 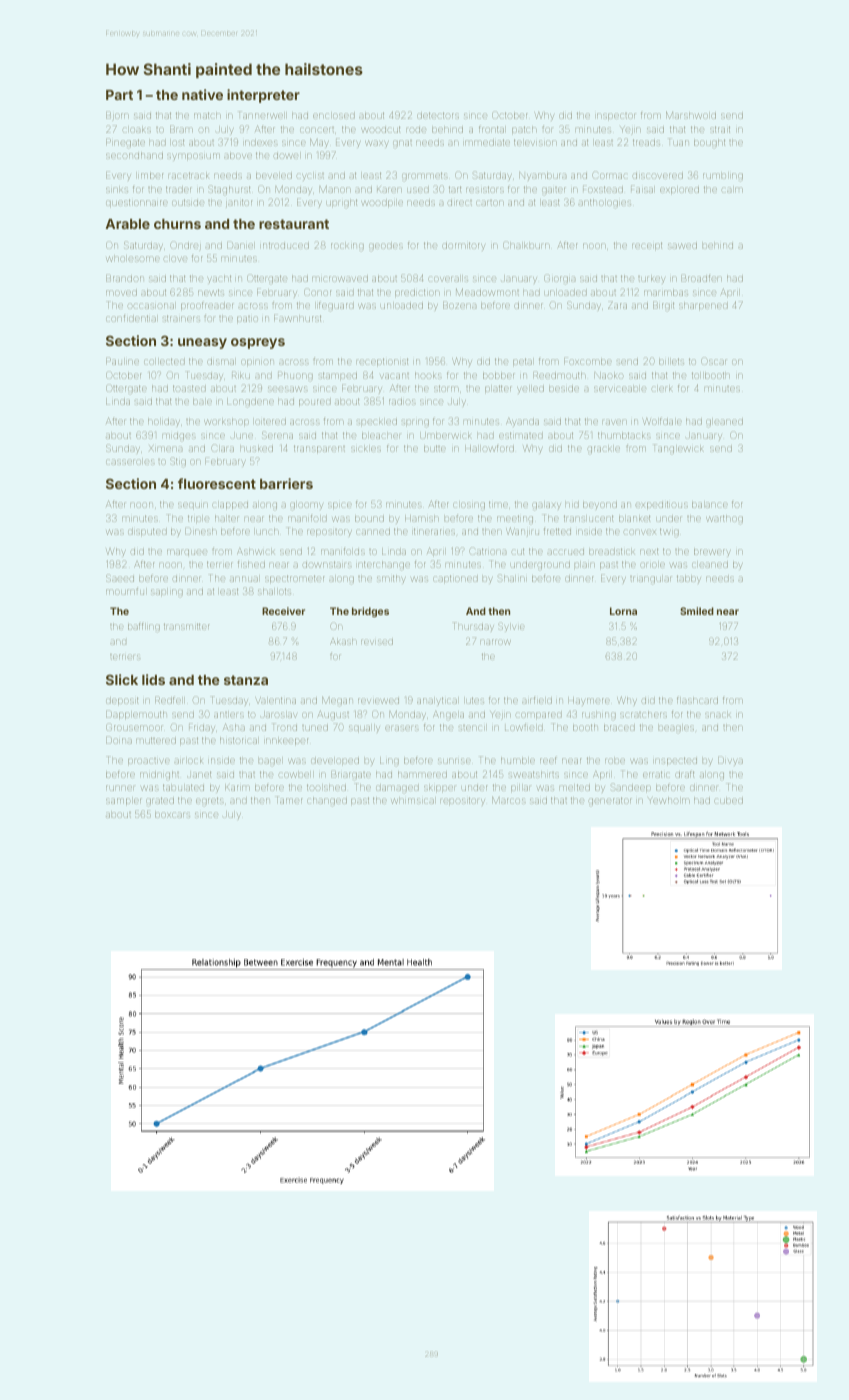 I want to click on native, so click(x=202, y=94).
